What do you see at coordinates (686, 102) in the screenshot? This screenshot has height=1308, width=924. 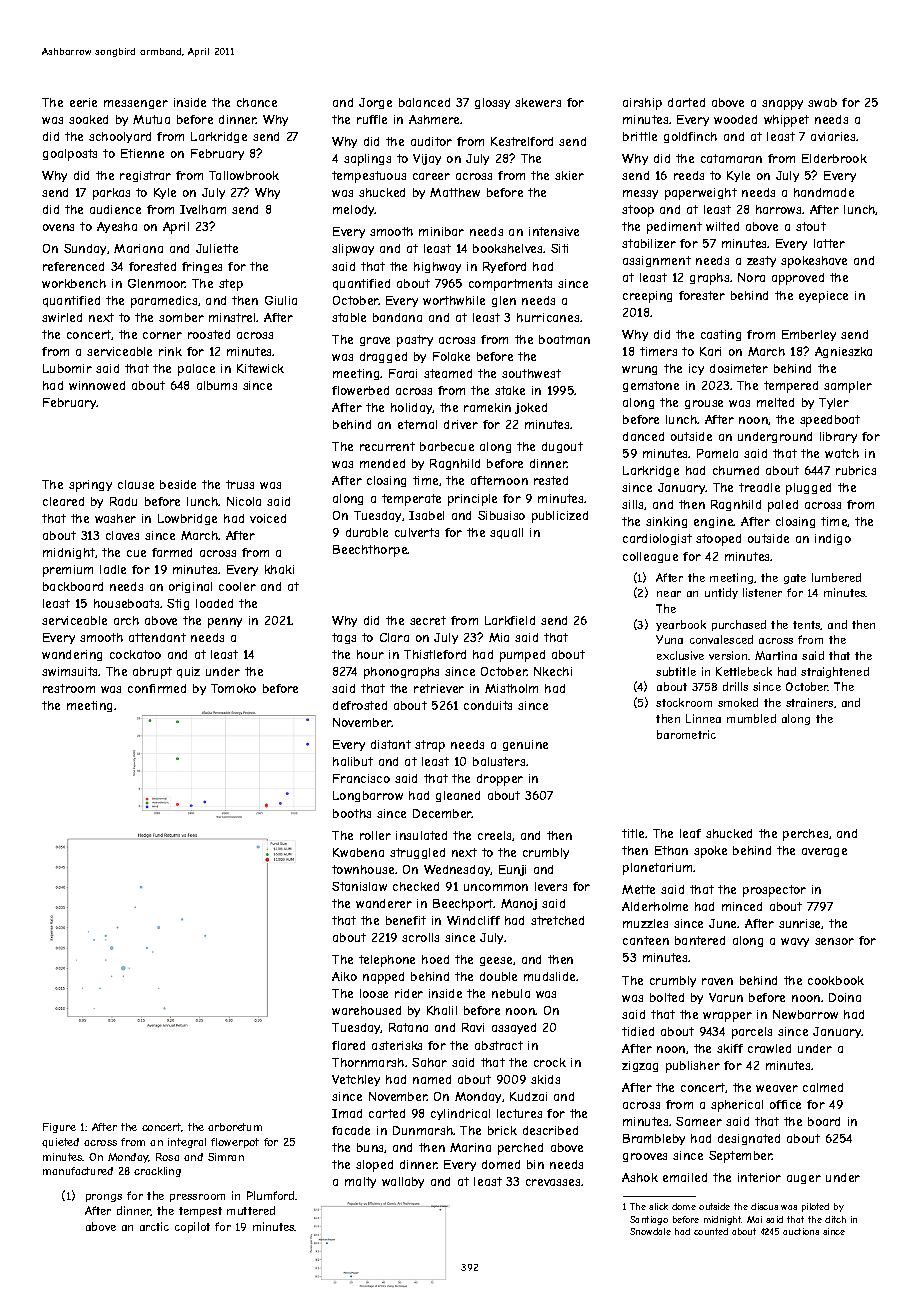 I see `darted` at bounding box center [686, 102].
